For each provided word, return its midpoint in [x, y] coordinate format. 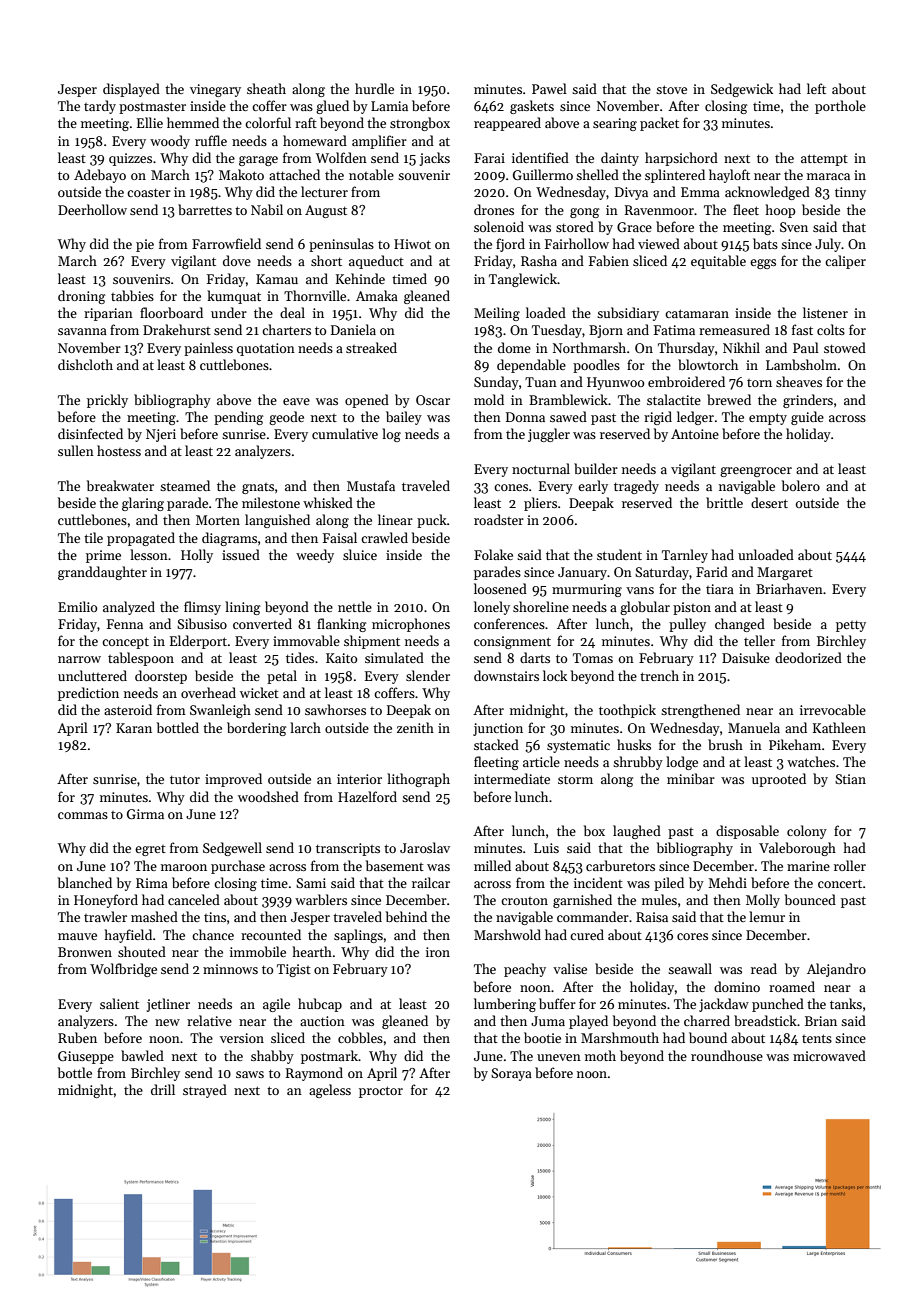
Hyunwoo [615, 383]
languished [277, 521]
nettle [355, 606]
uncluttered [92, 675]
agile [276, 1005]
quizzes [130, 159]
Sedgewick [742, 90]
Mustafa [371, 485]
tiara [720, 589]
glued [332, 107]
